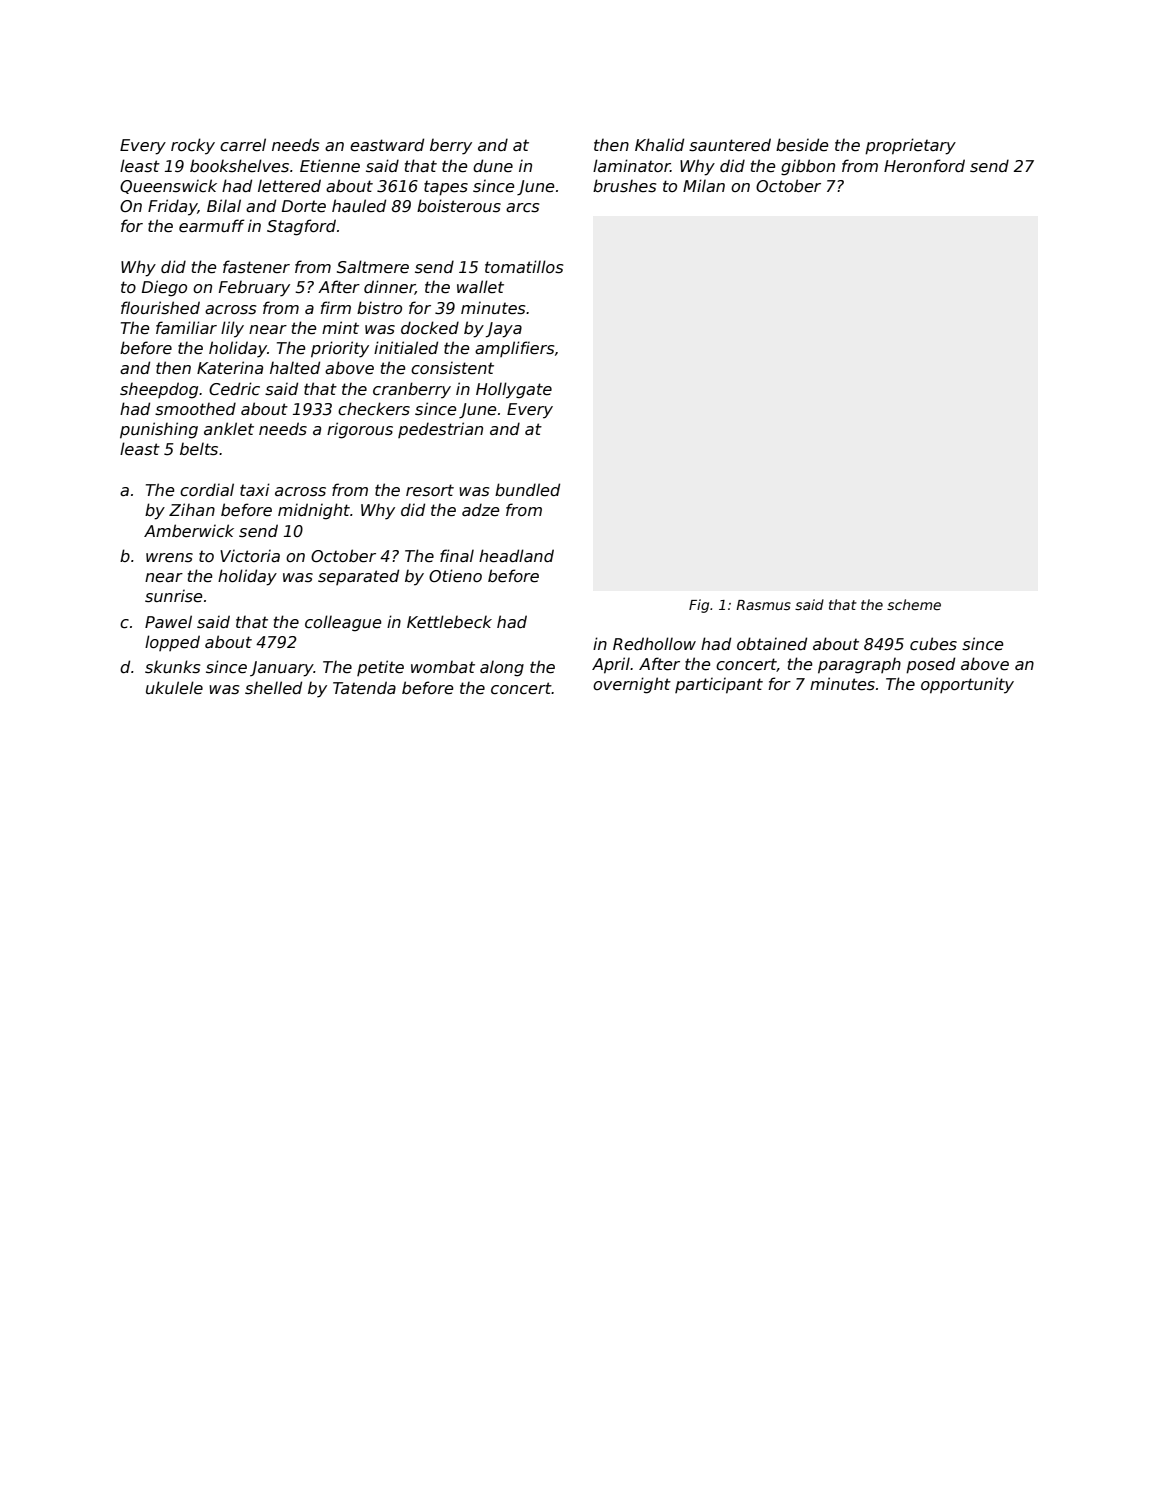 This screenshot has height=1499, width=1158. Describe the element at coordinates (193, 146) in the screenshot. I see `rocky` at that location.
